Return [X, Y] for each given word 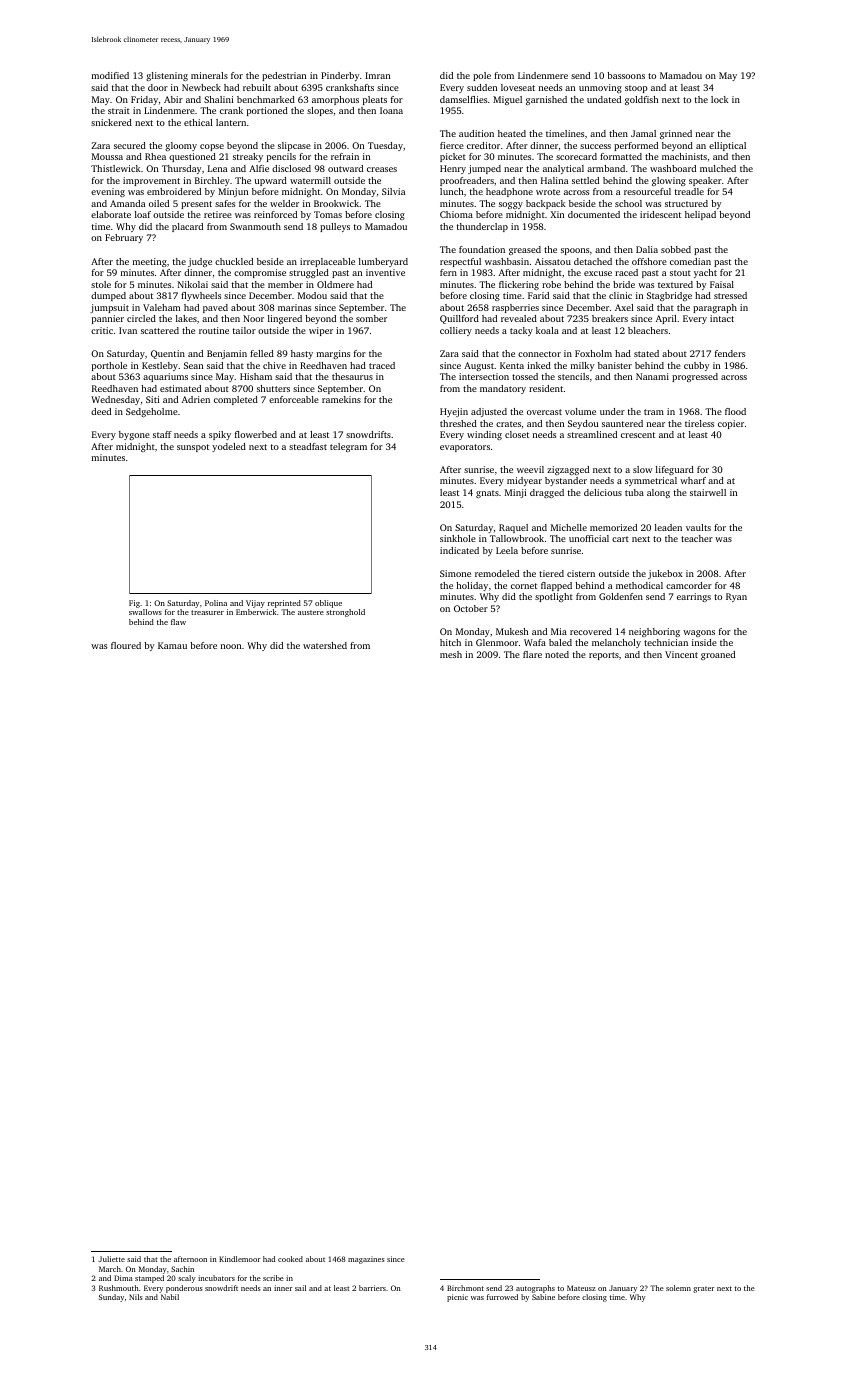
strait [119, 110]
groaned [718, 655]
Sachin [182, 1269]
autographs [535, 1289]
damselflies [463, 99]
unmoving [600, 88]
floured [126, 645]
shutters [273, 388]
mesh [451, 654]
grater [703, 1290]
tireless [699, 423]
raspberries [515, 308]
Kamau [172, 645]
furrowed [502, 1297]
